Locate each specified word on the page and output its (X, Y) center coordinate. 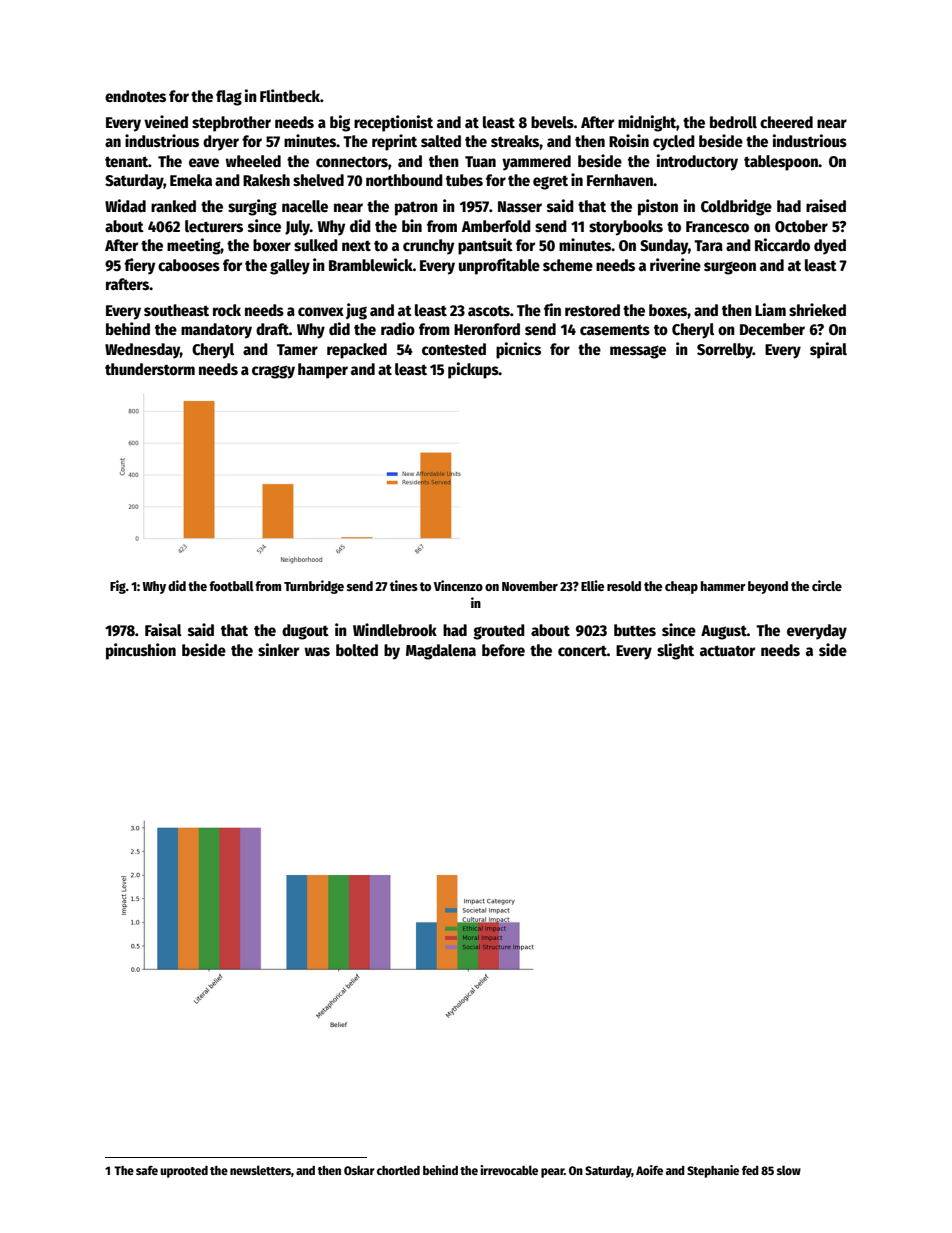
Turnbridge (314, 587)
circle (827, 585)
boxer (272, 245)
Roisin (629, 140)
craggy (273, 372)
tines (404, 585)
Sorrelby (725, 351)
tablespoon (781, 163)
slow (789, 1170)
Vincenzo (458, 585)
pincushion (141, 651)
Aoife (649, 1170)
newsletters (260, 1170)
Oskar (359, 1170)
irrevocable (509, 1170)
